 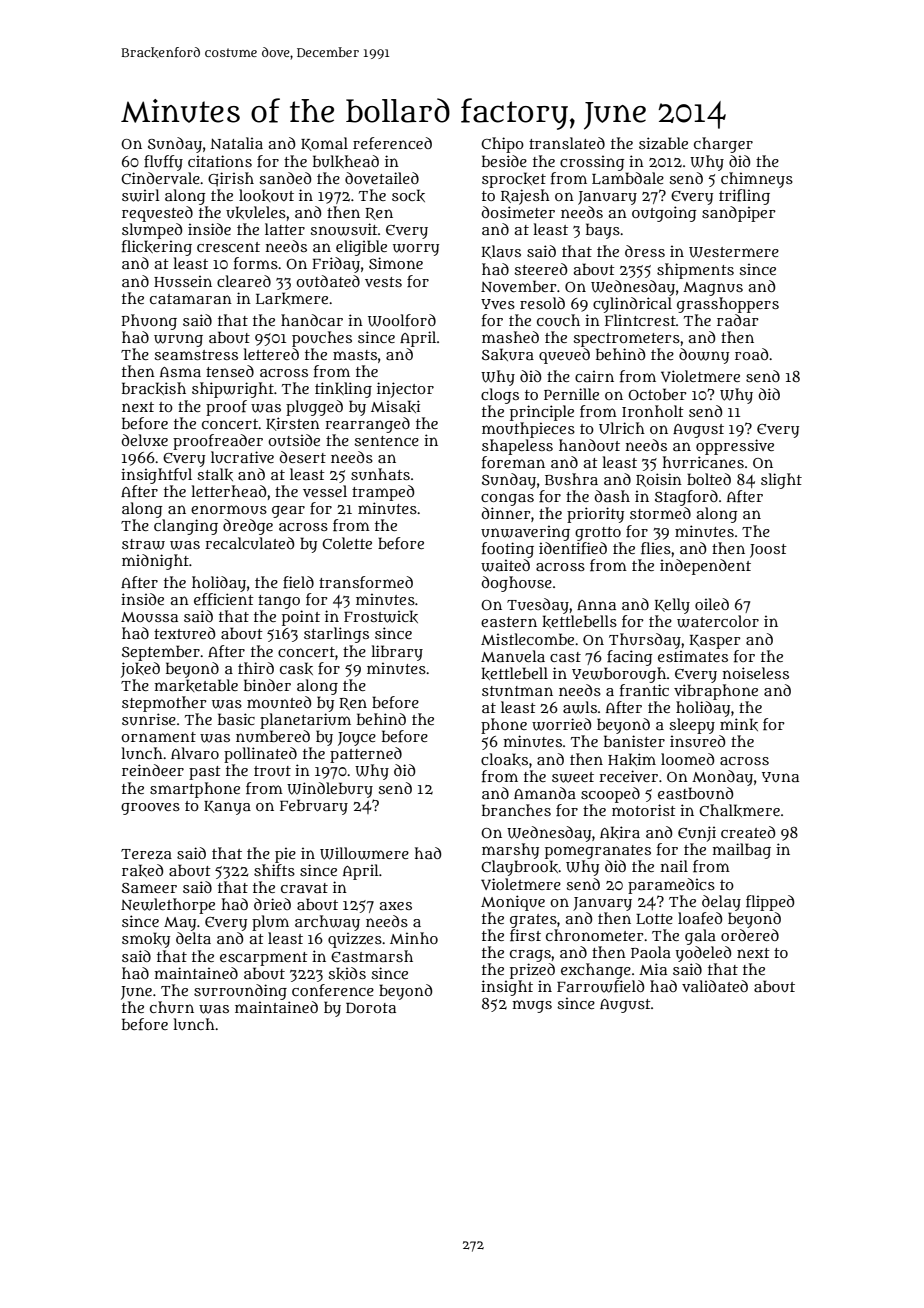 I want to click on validated, so click(x=715, y=986).
